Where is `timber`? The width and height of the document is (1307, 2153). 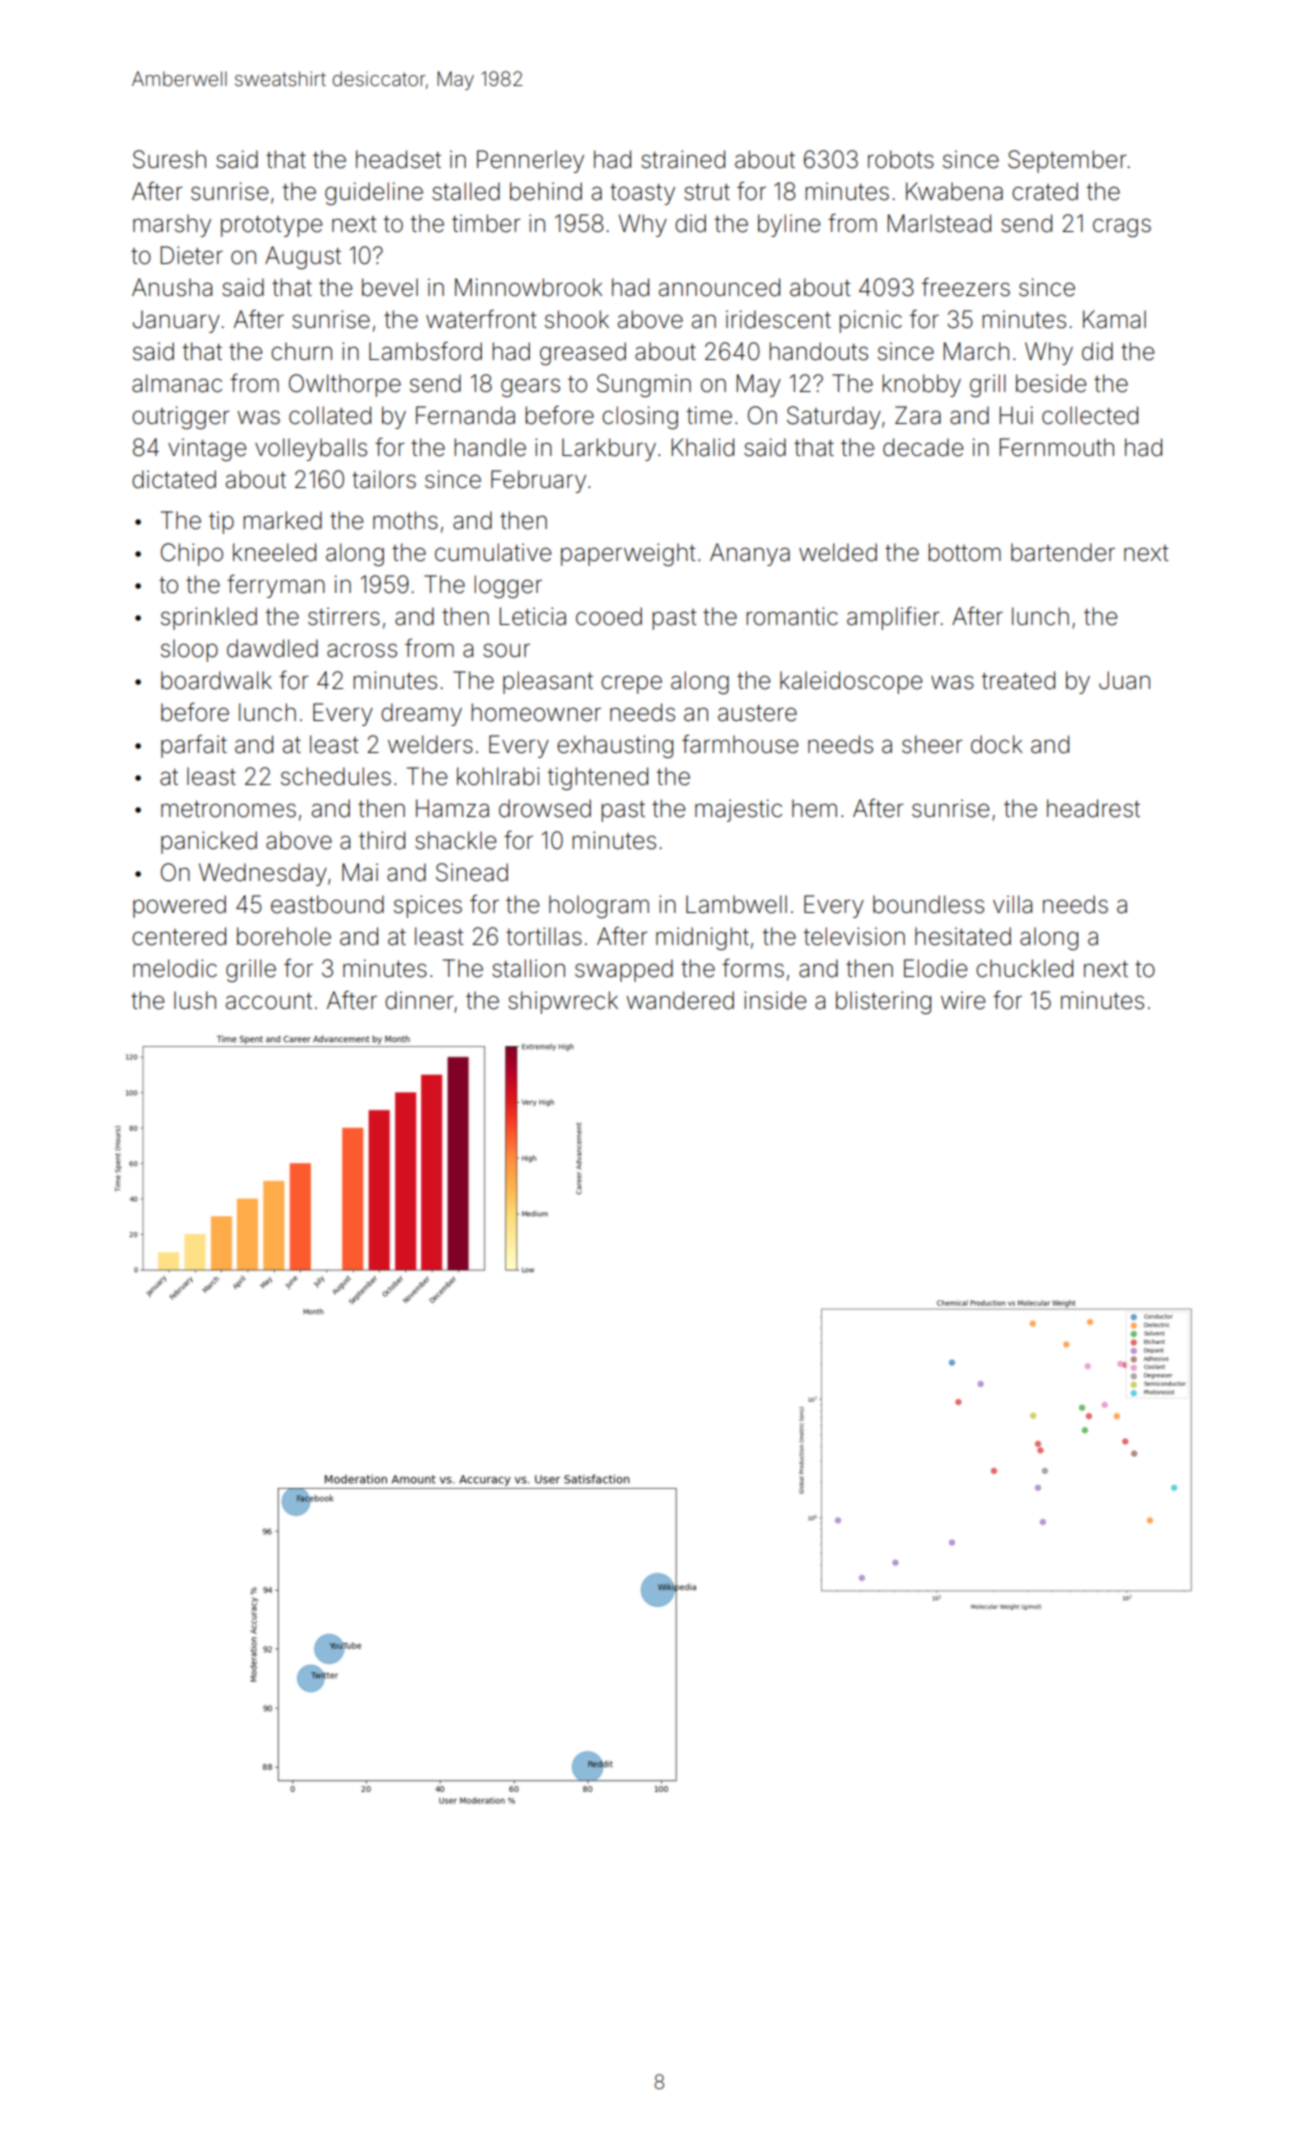
timber is located at coordinates (486, 223).
